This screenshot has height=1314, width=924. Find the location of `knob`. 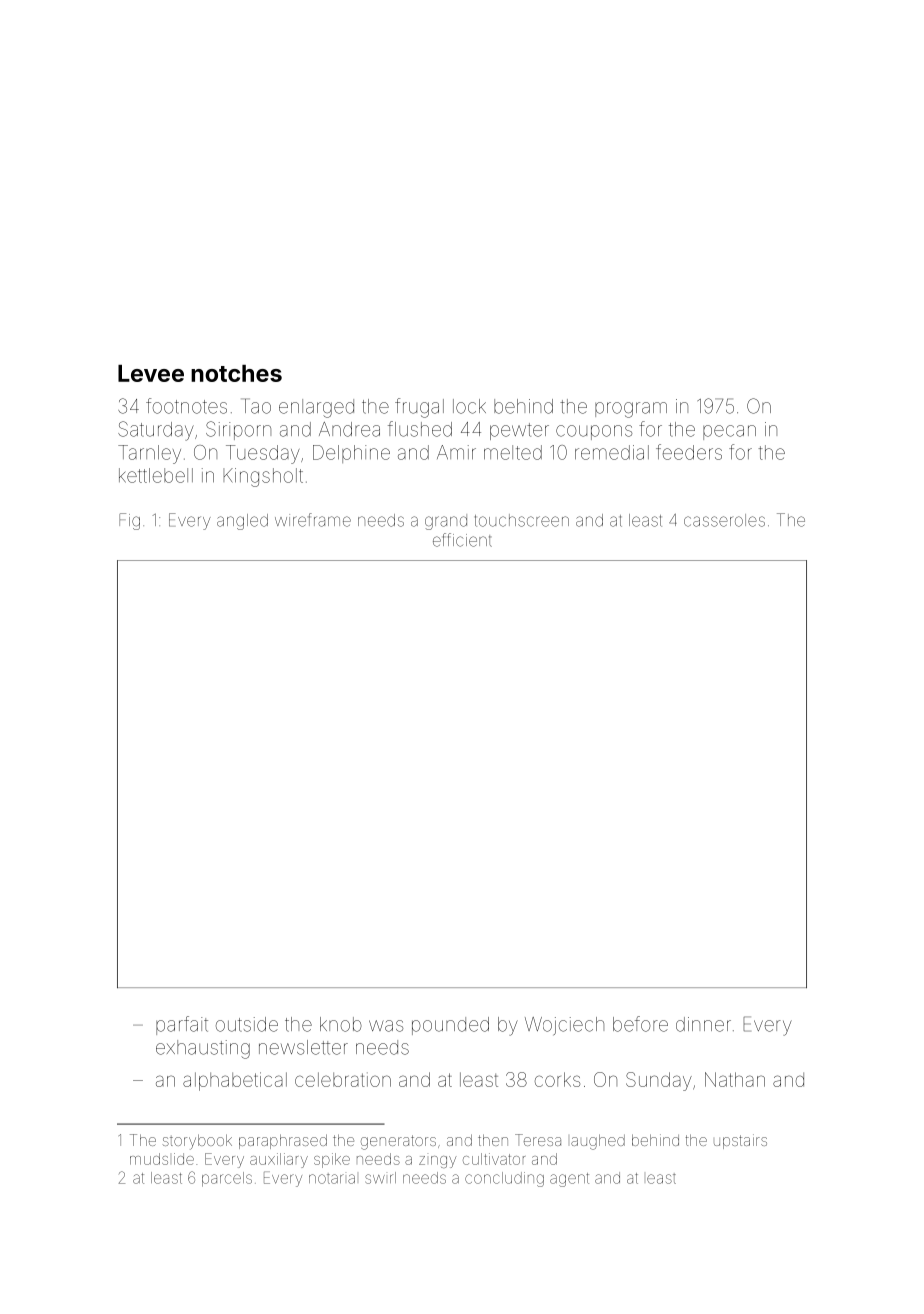

knob is located at coordinates (341, 1024).
